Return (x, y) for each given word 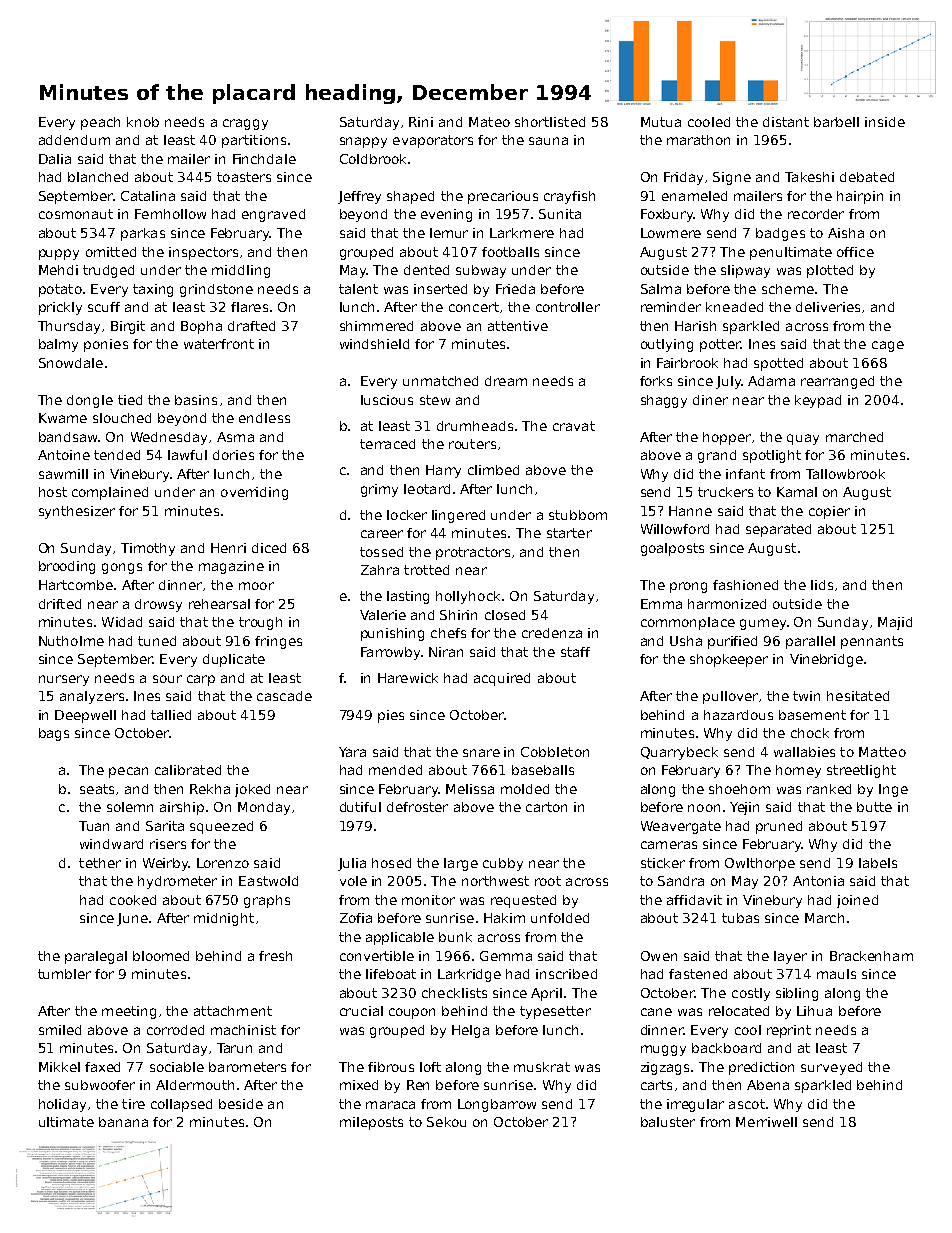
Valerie (383, 615)
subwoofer (100, 1085)
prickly (60, 308)
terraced (387, 444)
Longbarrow (497, 1105)
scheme (788, 289)
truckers (725, 492)
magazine (231, 567)
